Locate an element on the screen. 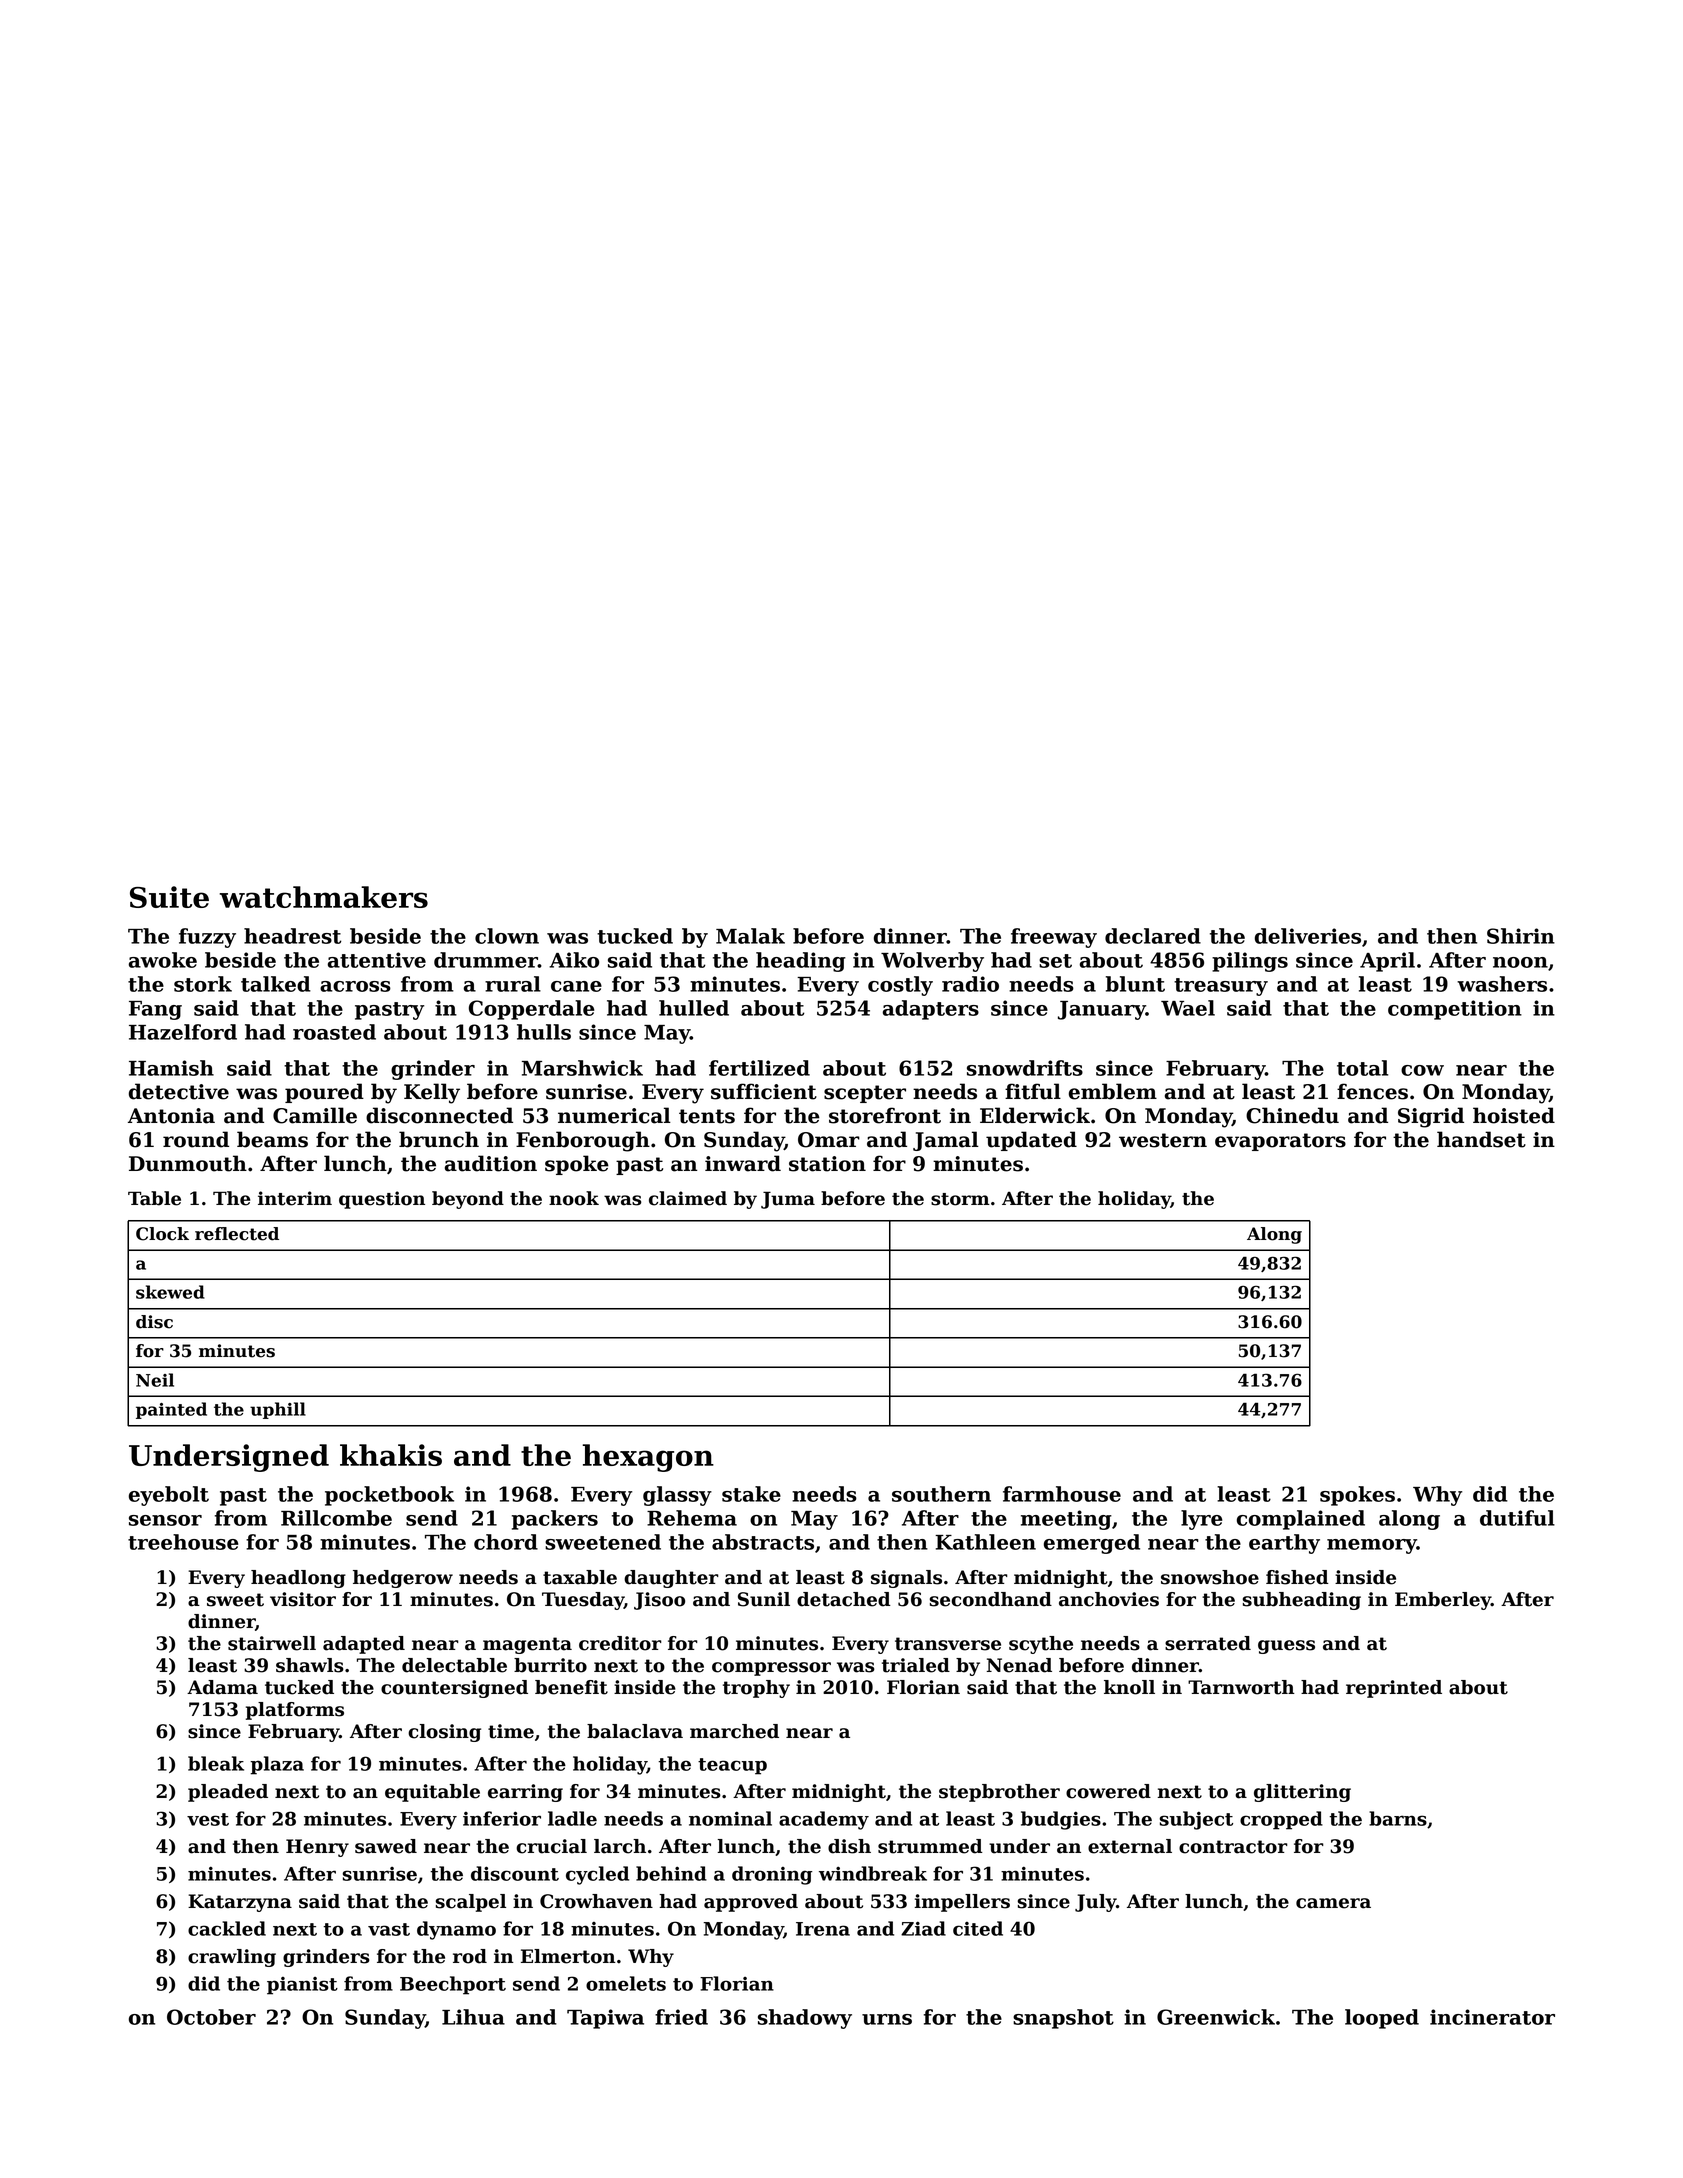 Image resolution: width=1683 pixels, height=2178 pixels. scalpel is located at coordinates (471, 1903).
